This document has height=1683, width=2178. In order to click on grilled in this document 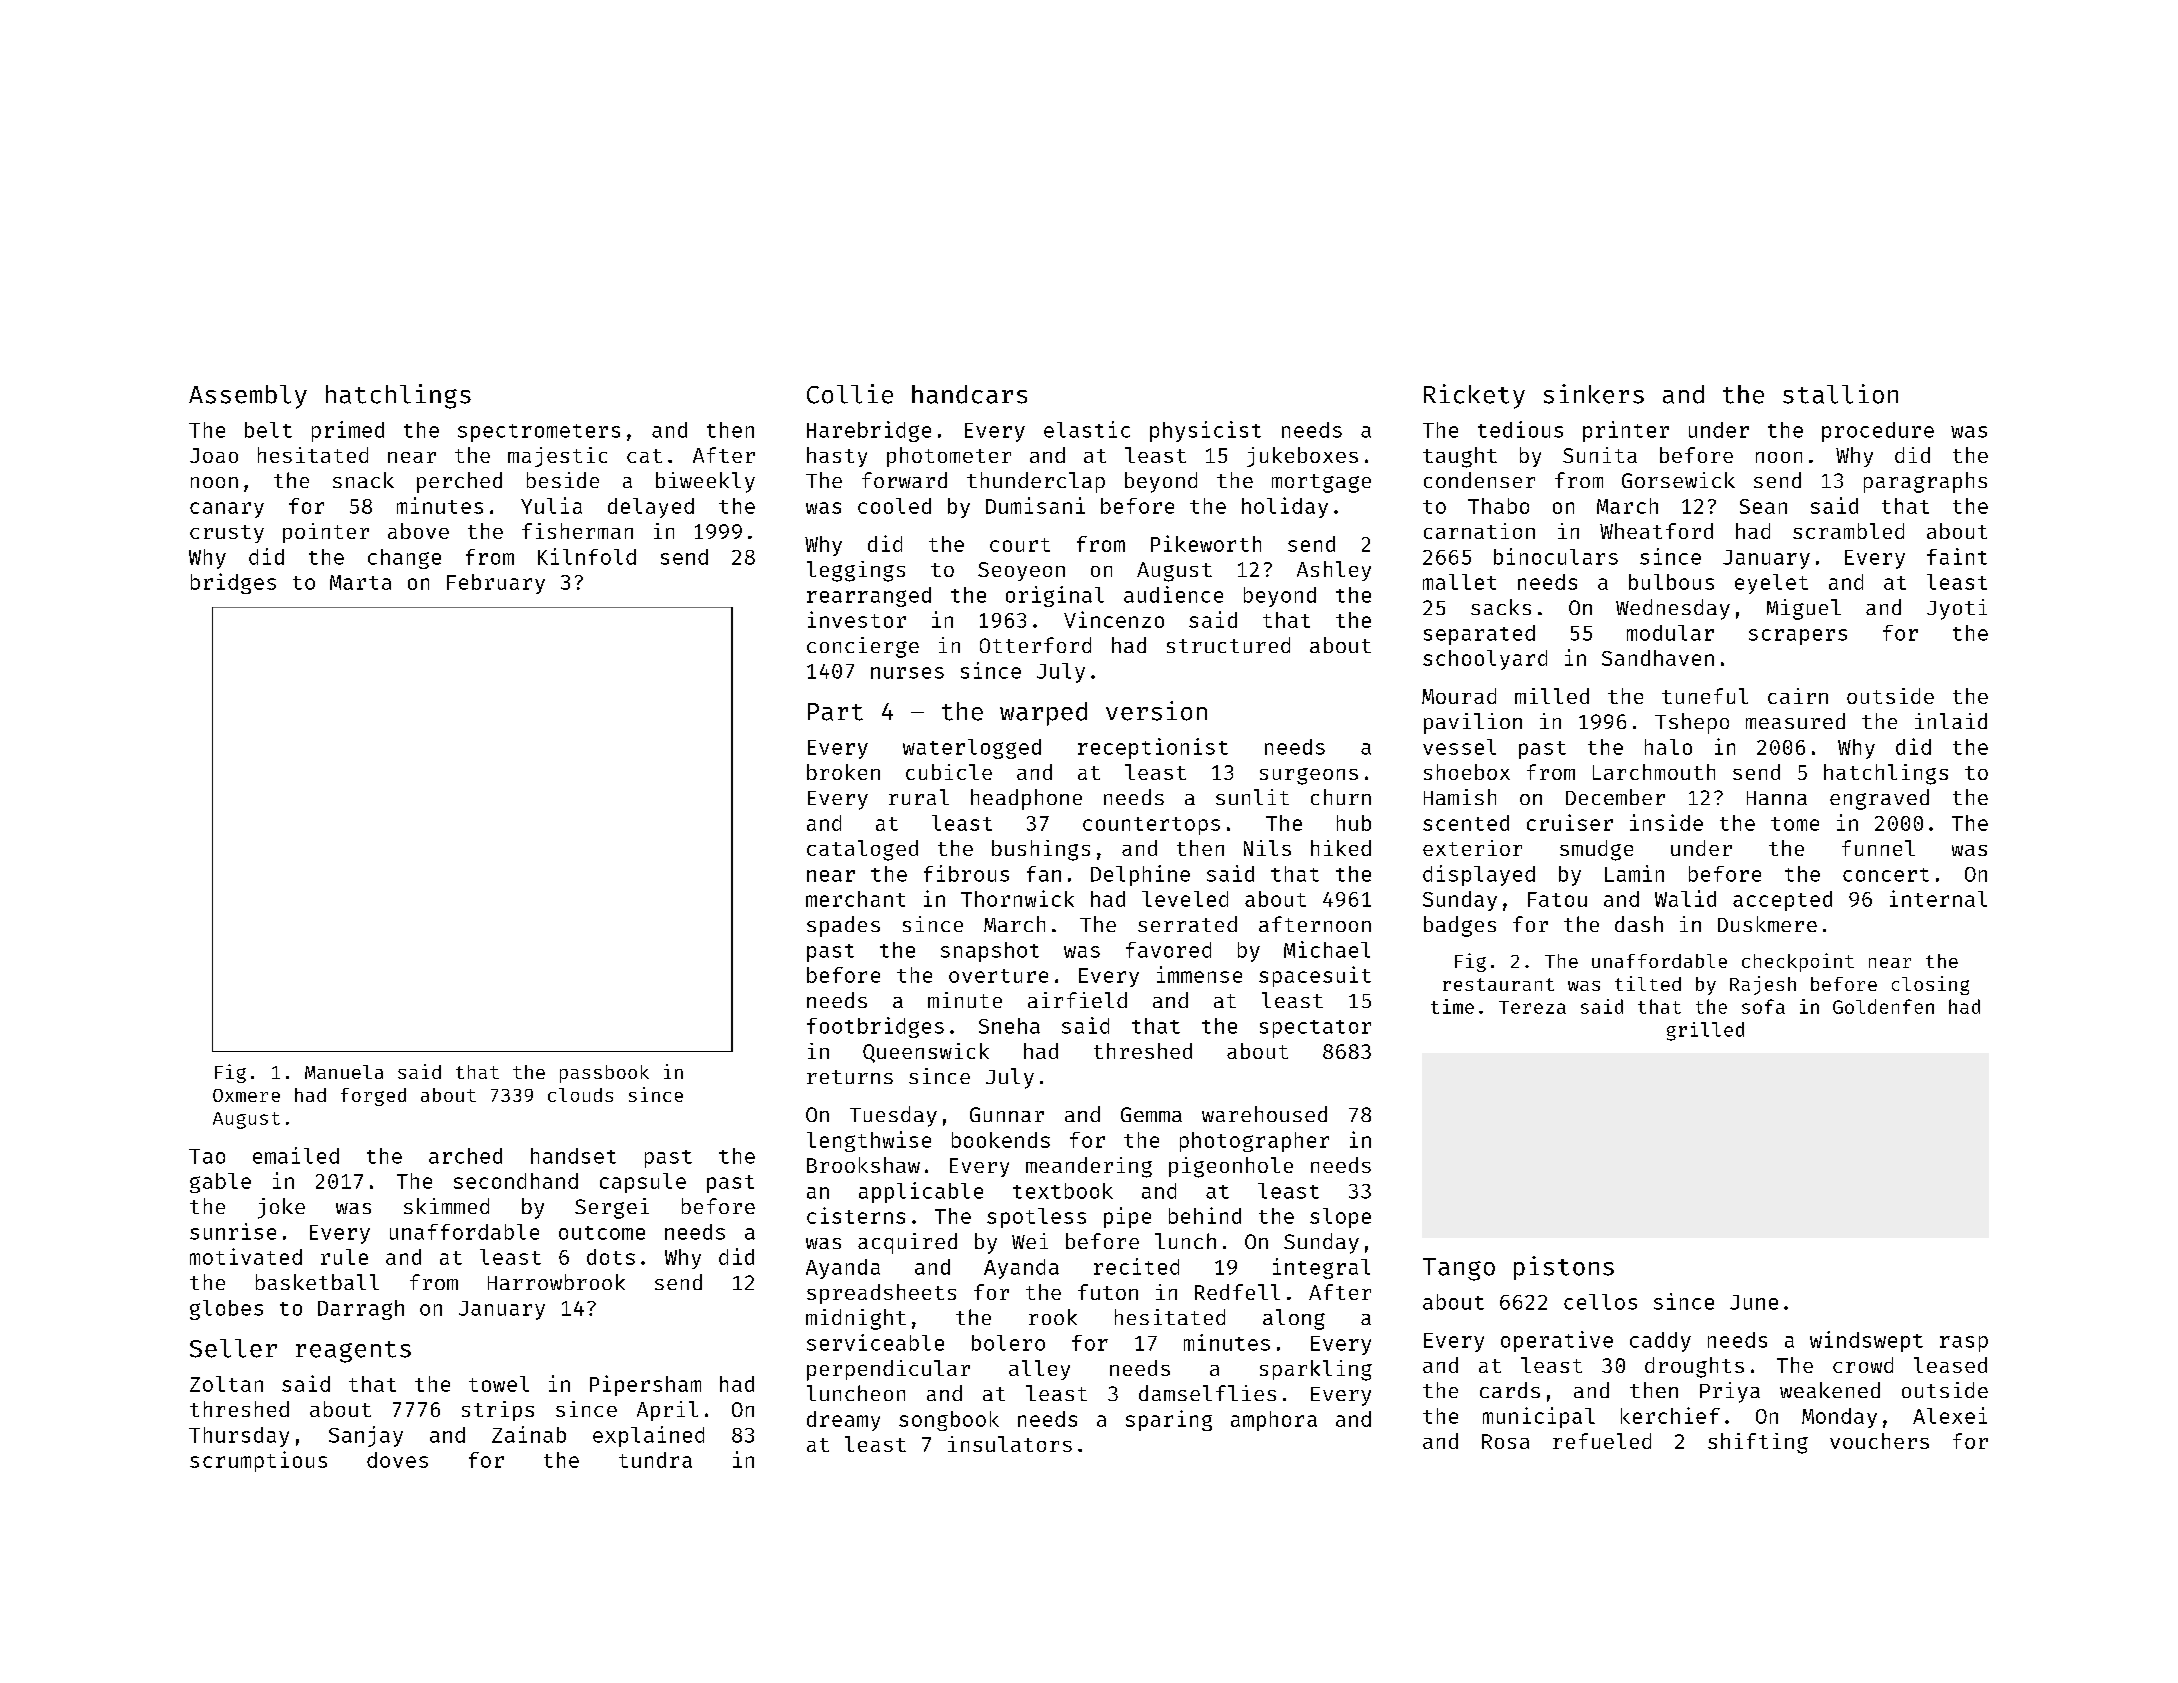, I will do `click(1705, 1031)`.
